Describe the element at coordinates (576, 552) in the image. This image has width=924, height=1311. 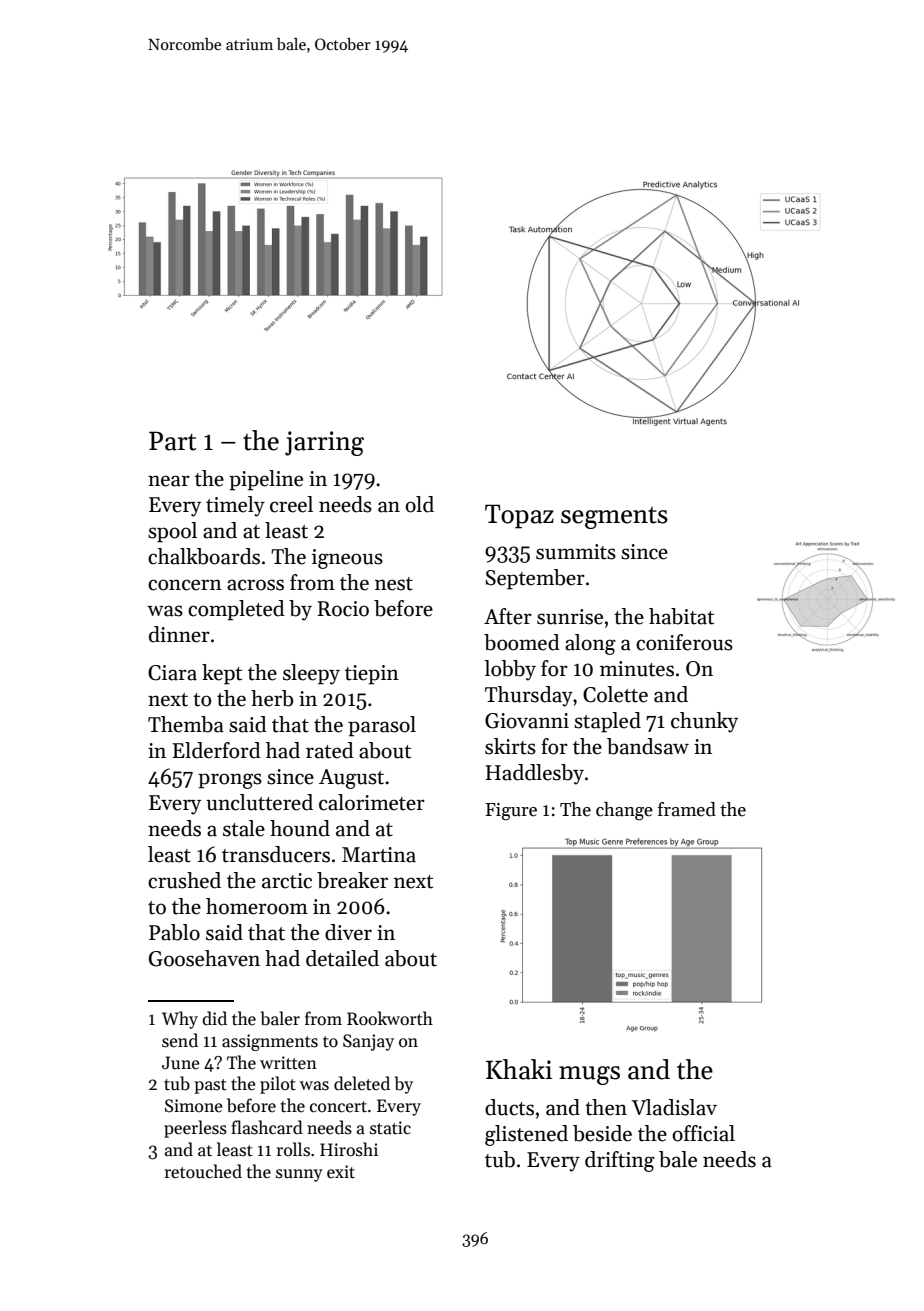
I see `summits` at that location.
